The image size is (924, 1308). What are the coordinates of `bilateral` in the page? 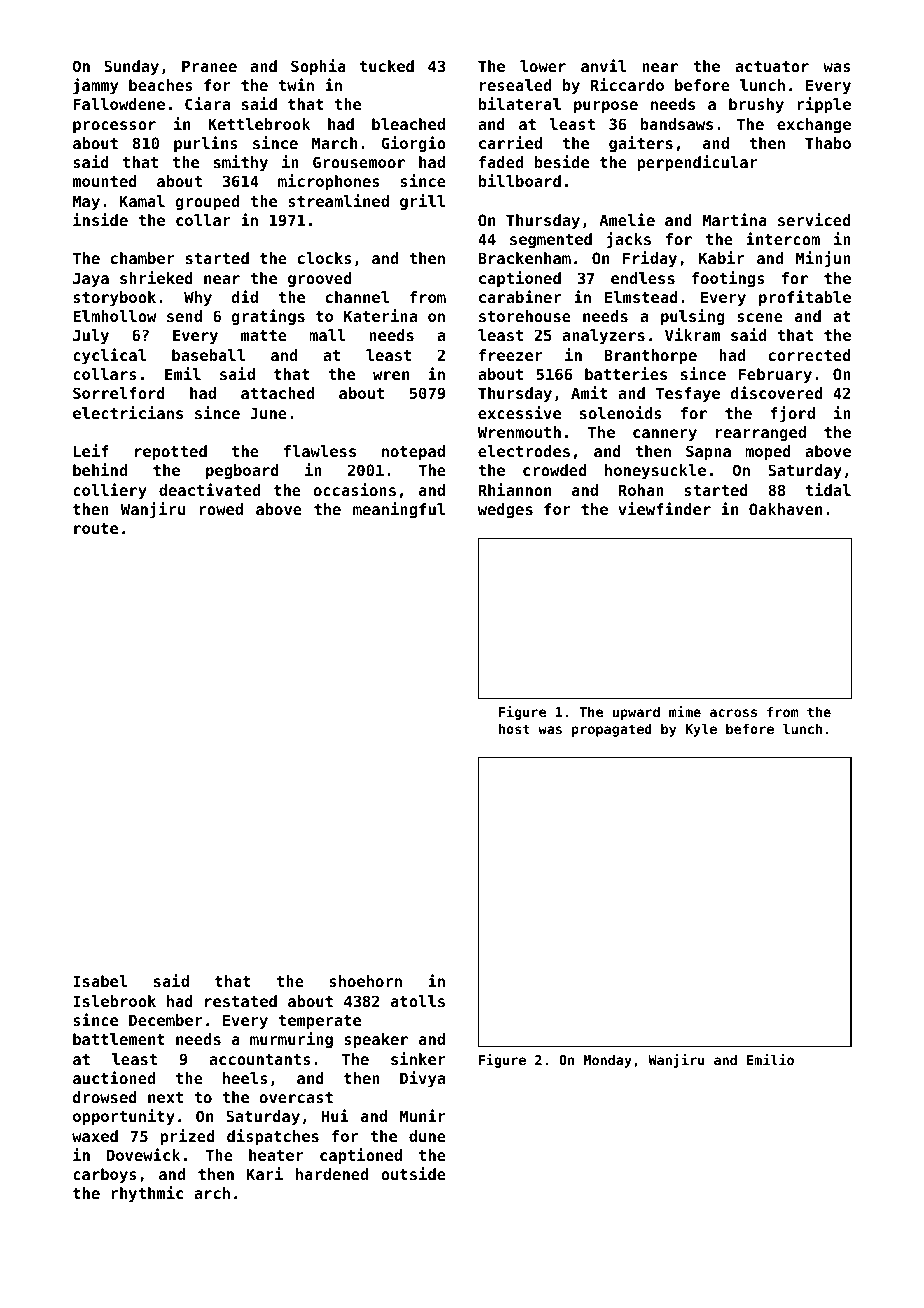 It's located at (520, 103).
